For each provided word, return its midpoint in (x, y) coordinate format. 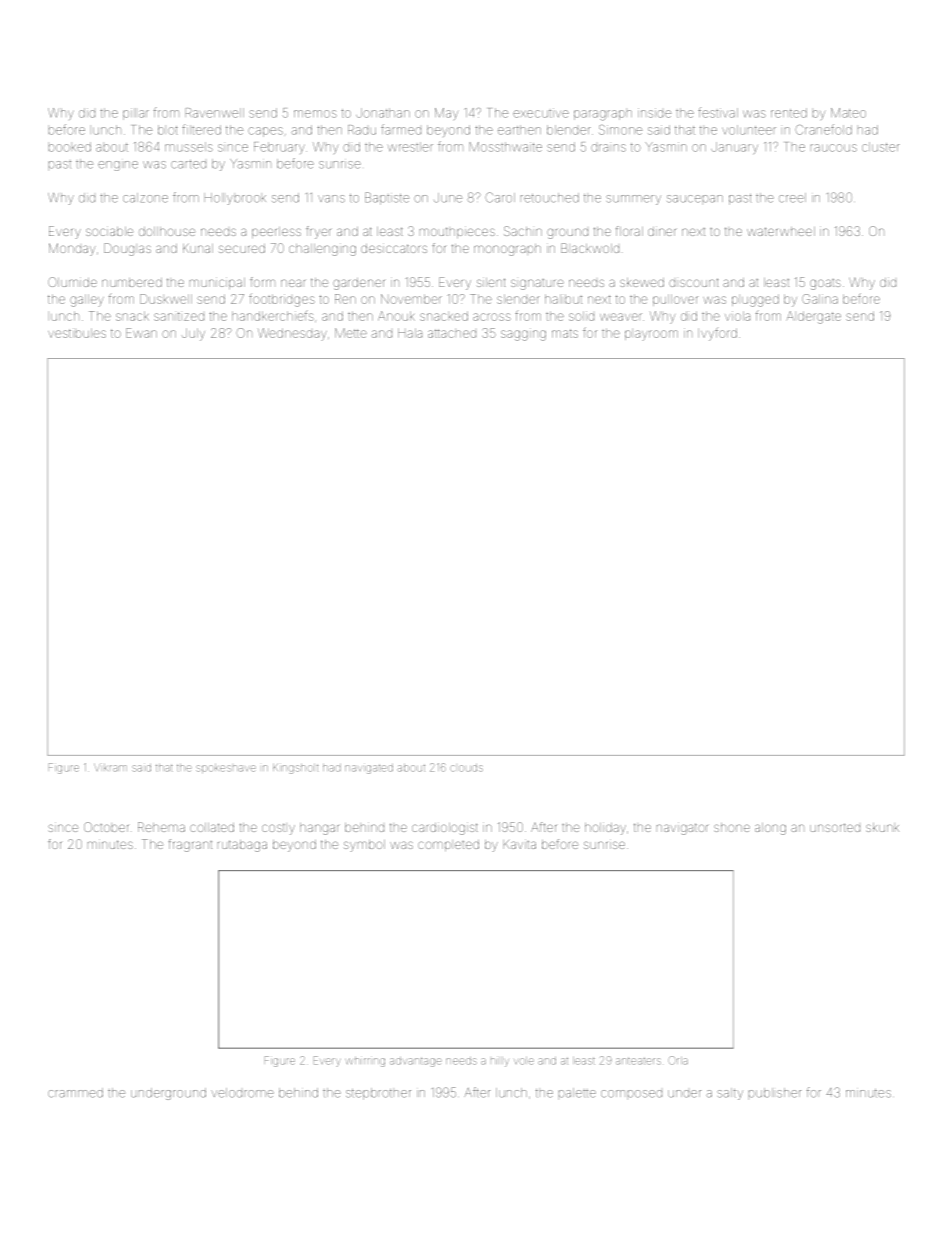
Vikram (110, 768)
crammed (75, 1093)
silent (491, 282)
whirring (365, 1062)
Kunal (198, 248)
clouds (466, 768)
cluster (881, 147)
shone (732, 827)
